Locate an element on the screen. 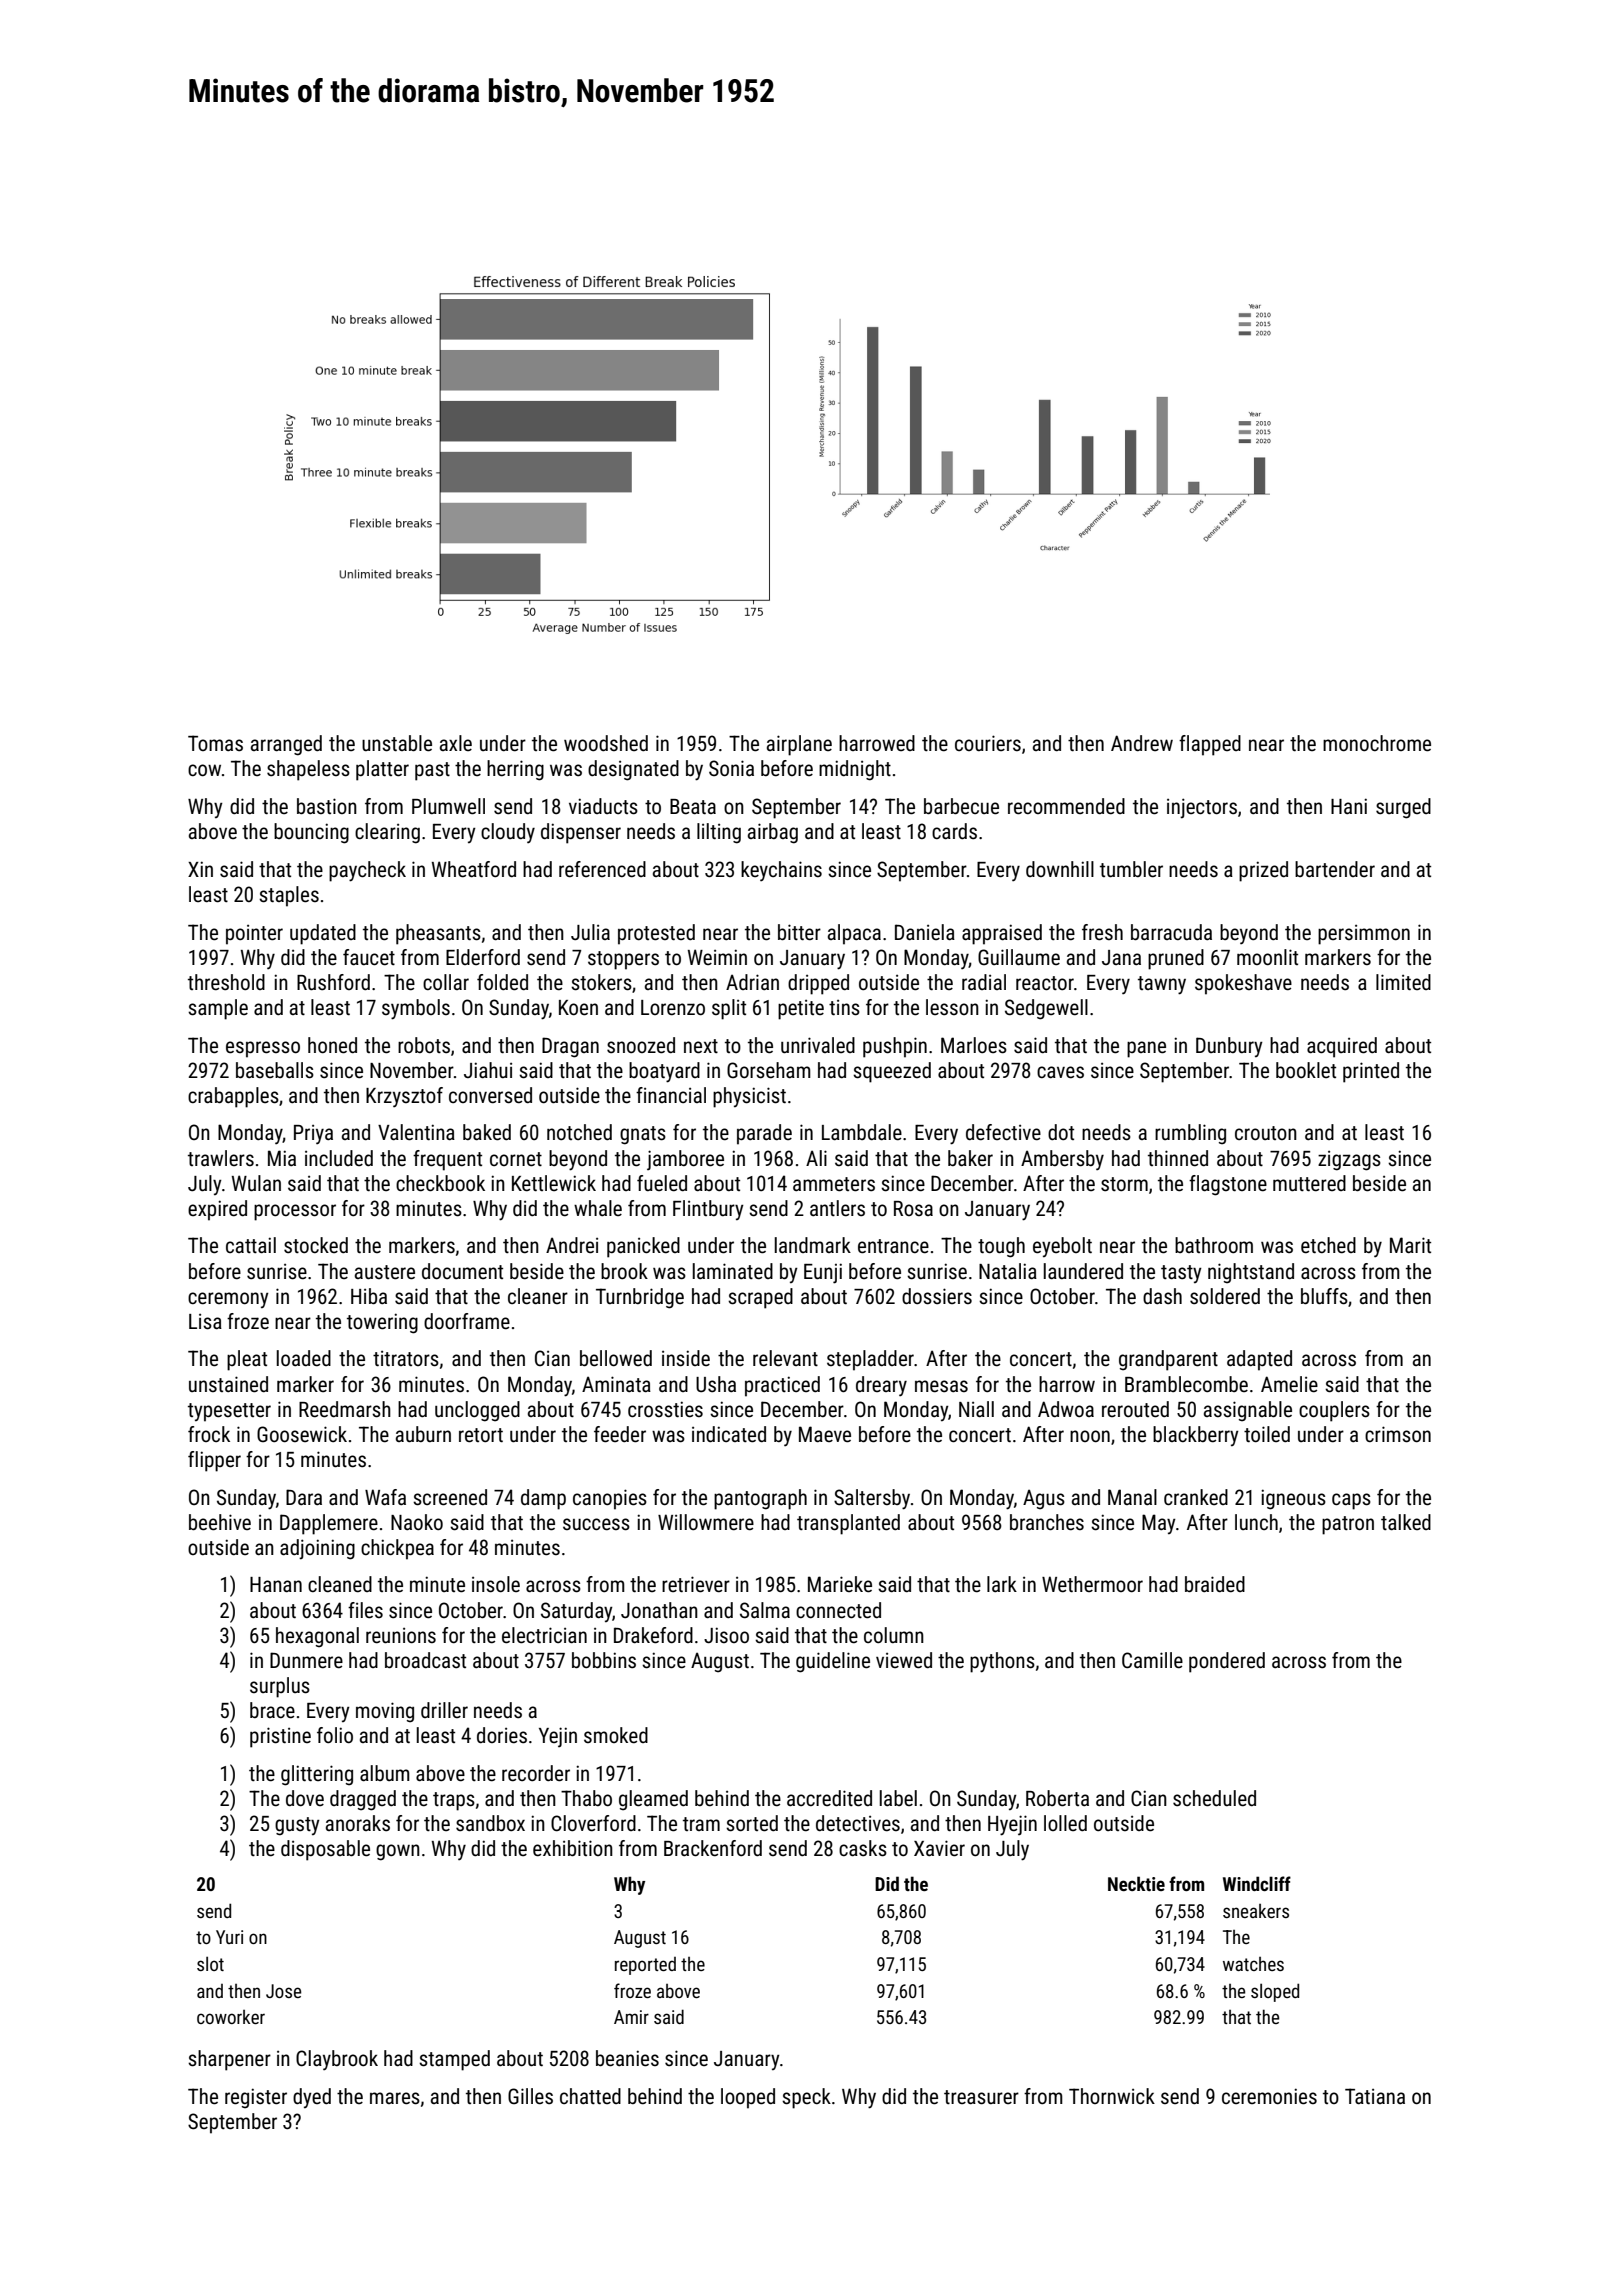 The height and width of the screenshot is (2292, 1620). flapped is located at coordinates (1210, 745).
